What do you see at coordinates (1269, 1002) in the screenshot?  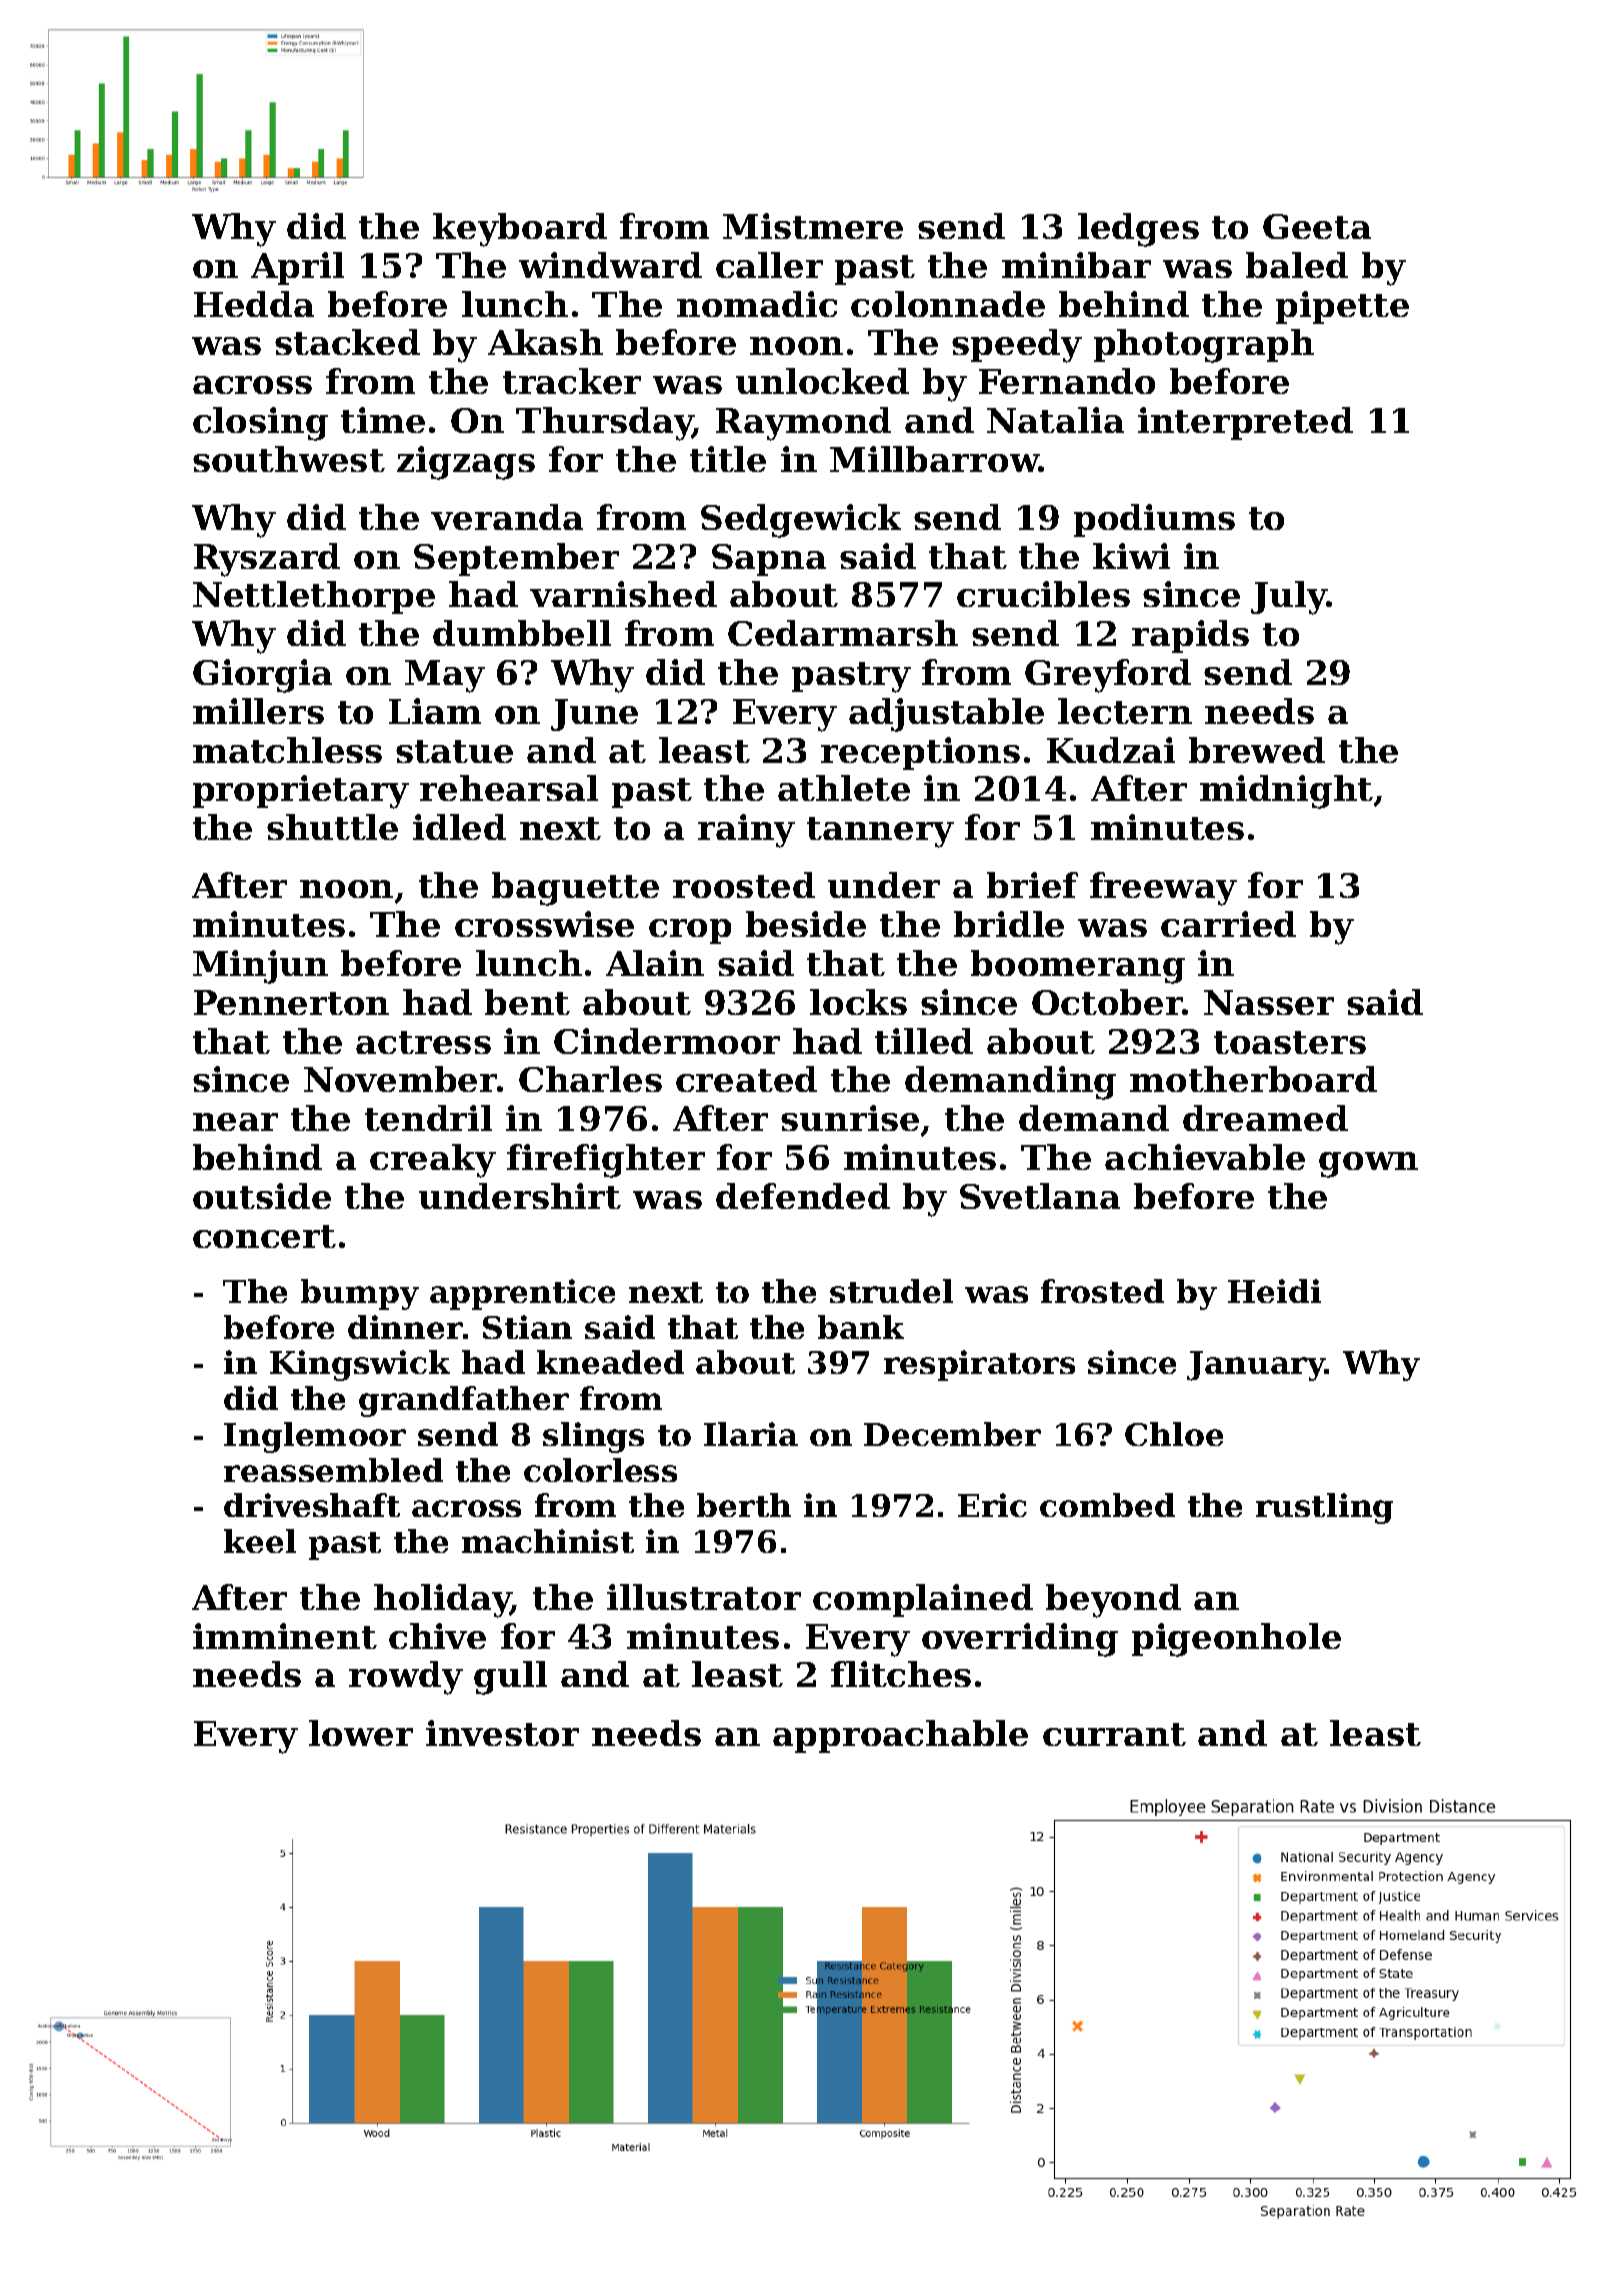 I see `Nasser` at bounding box center [1269, 1002].
